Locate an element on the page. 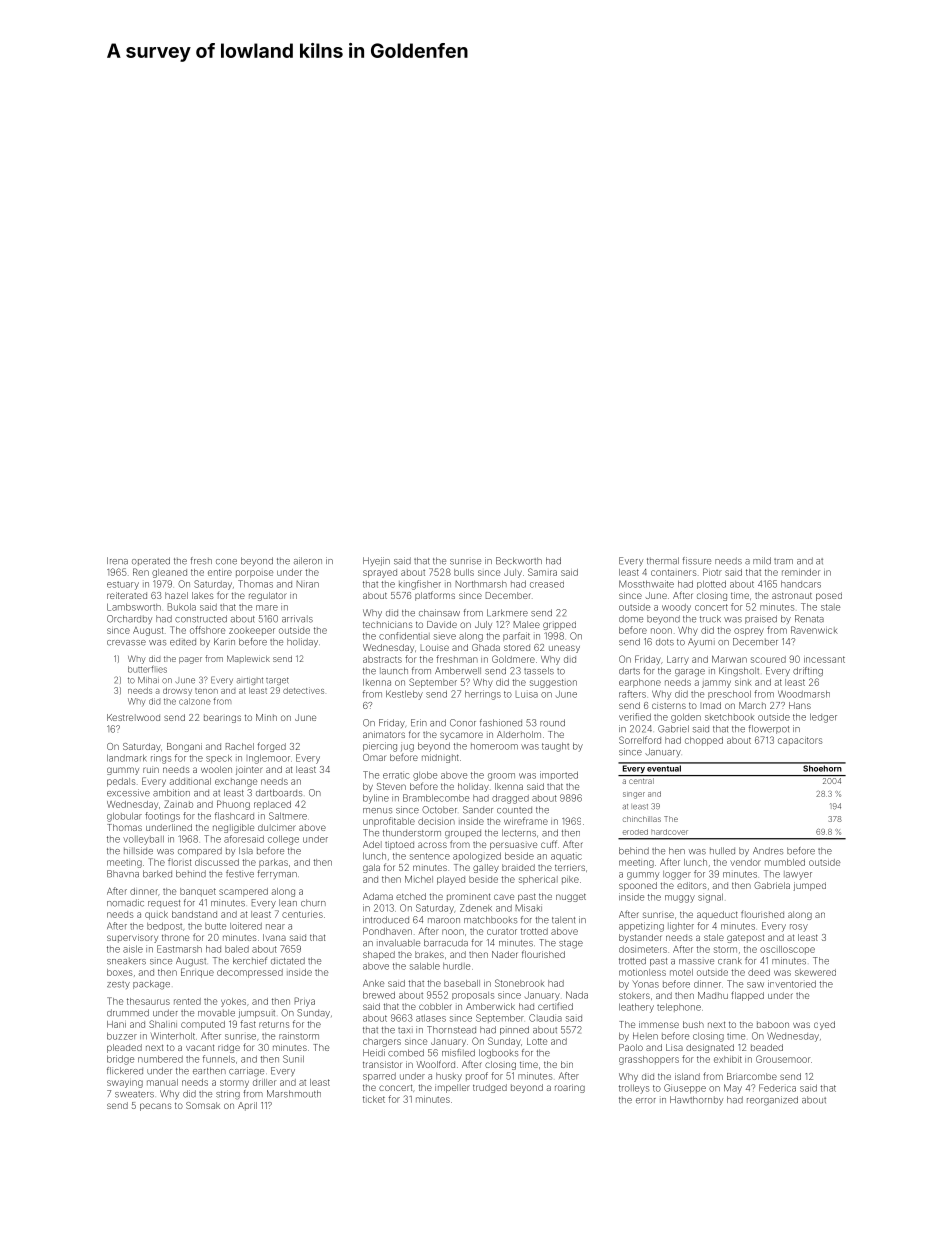 This document has height=1233, width=952. confidential is located at coordinates (404, 636).
